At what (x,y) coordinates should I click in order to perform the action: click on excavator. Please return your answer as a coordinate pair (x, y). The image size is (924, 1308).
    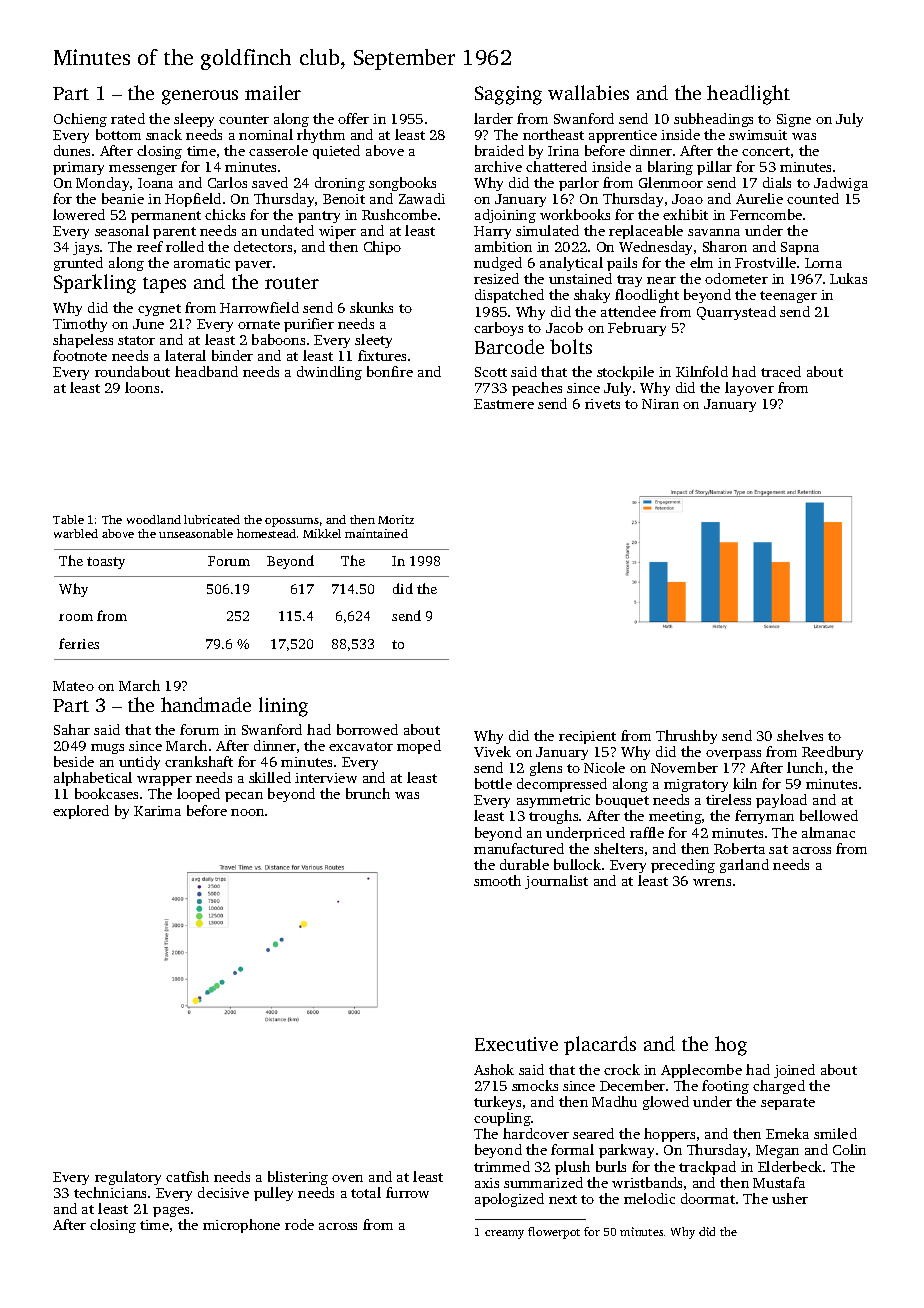
    Looking at the image, I should click on (361, 746).
